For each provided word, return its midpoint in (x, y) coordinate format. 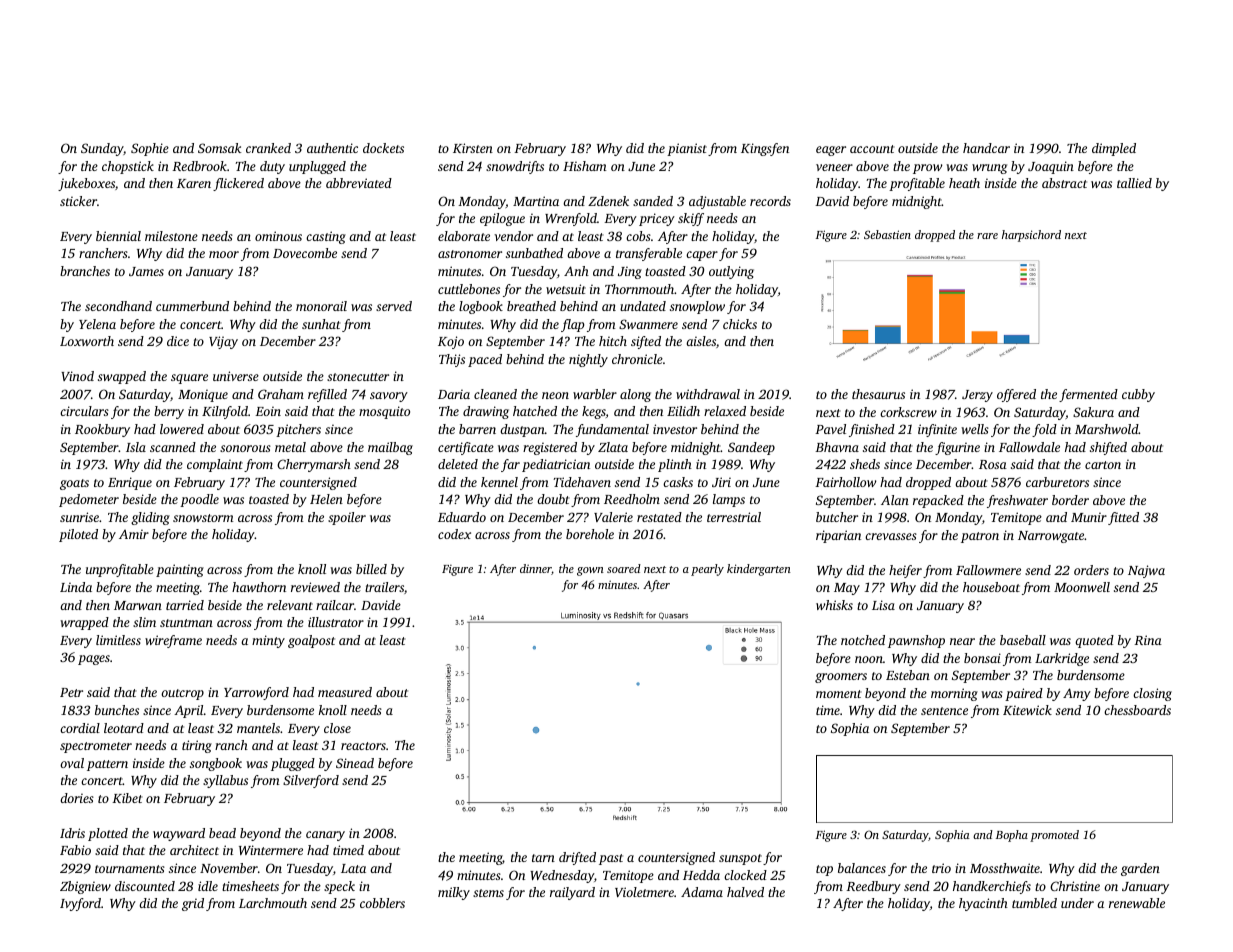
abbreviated (359, 183)
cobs (638, 236)
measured (345, 692)
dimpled (1114, 149)
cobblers (382, 903)
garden (1140, 869)
